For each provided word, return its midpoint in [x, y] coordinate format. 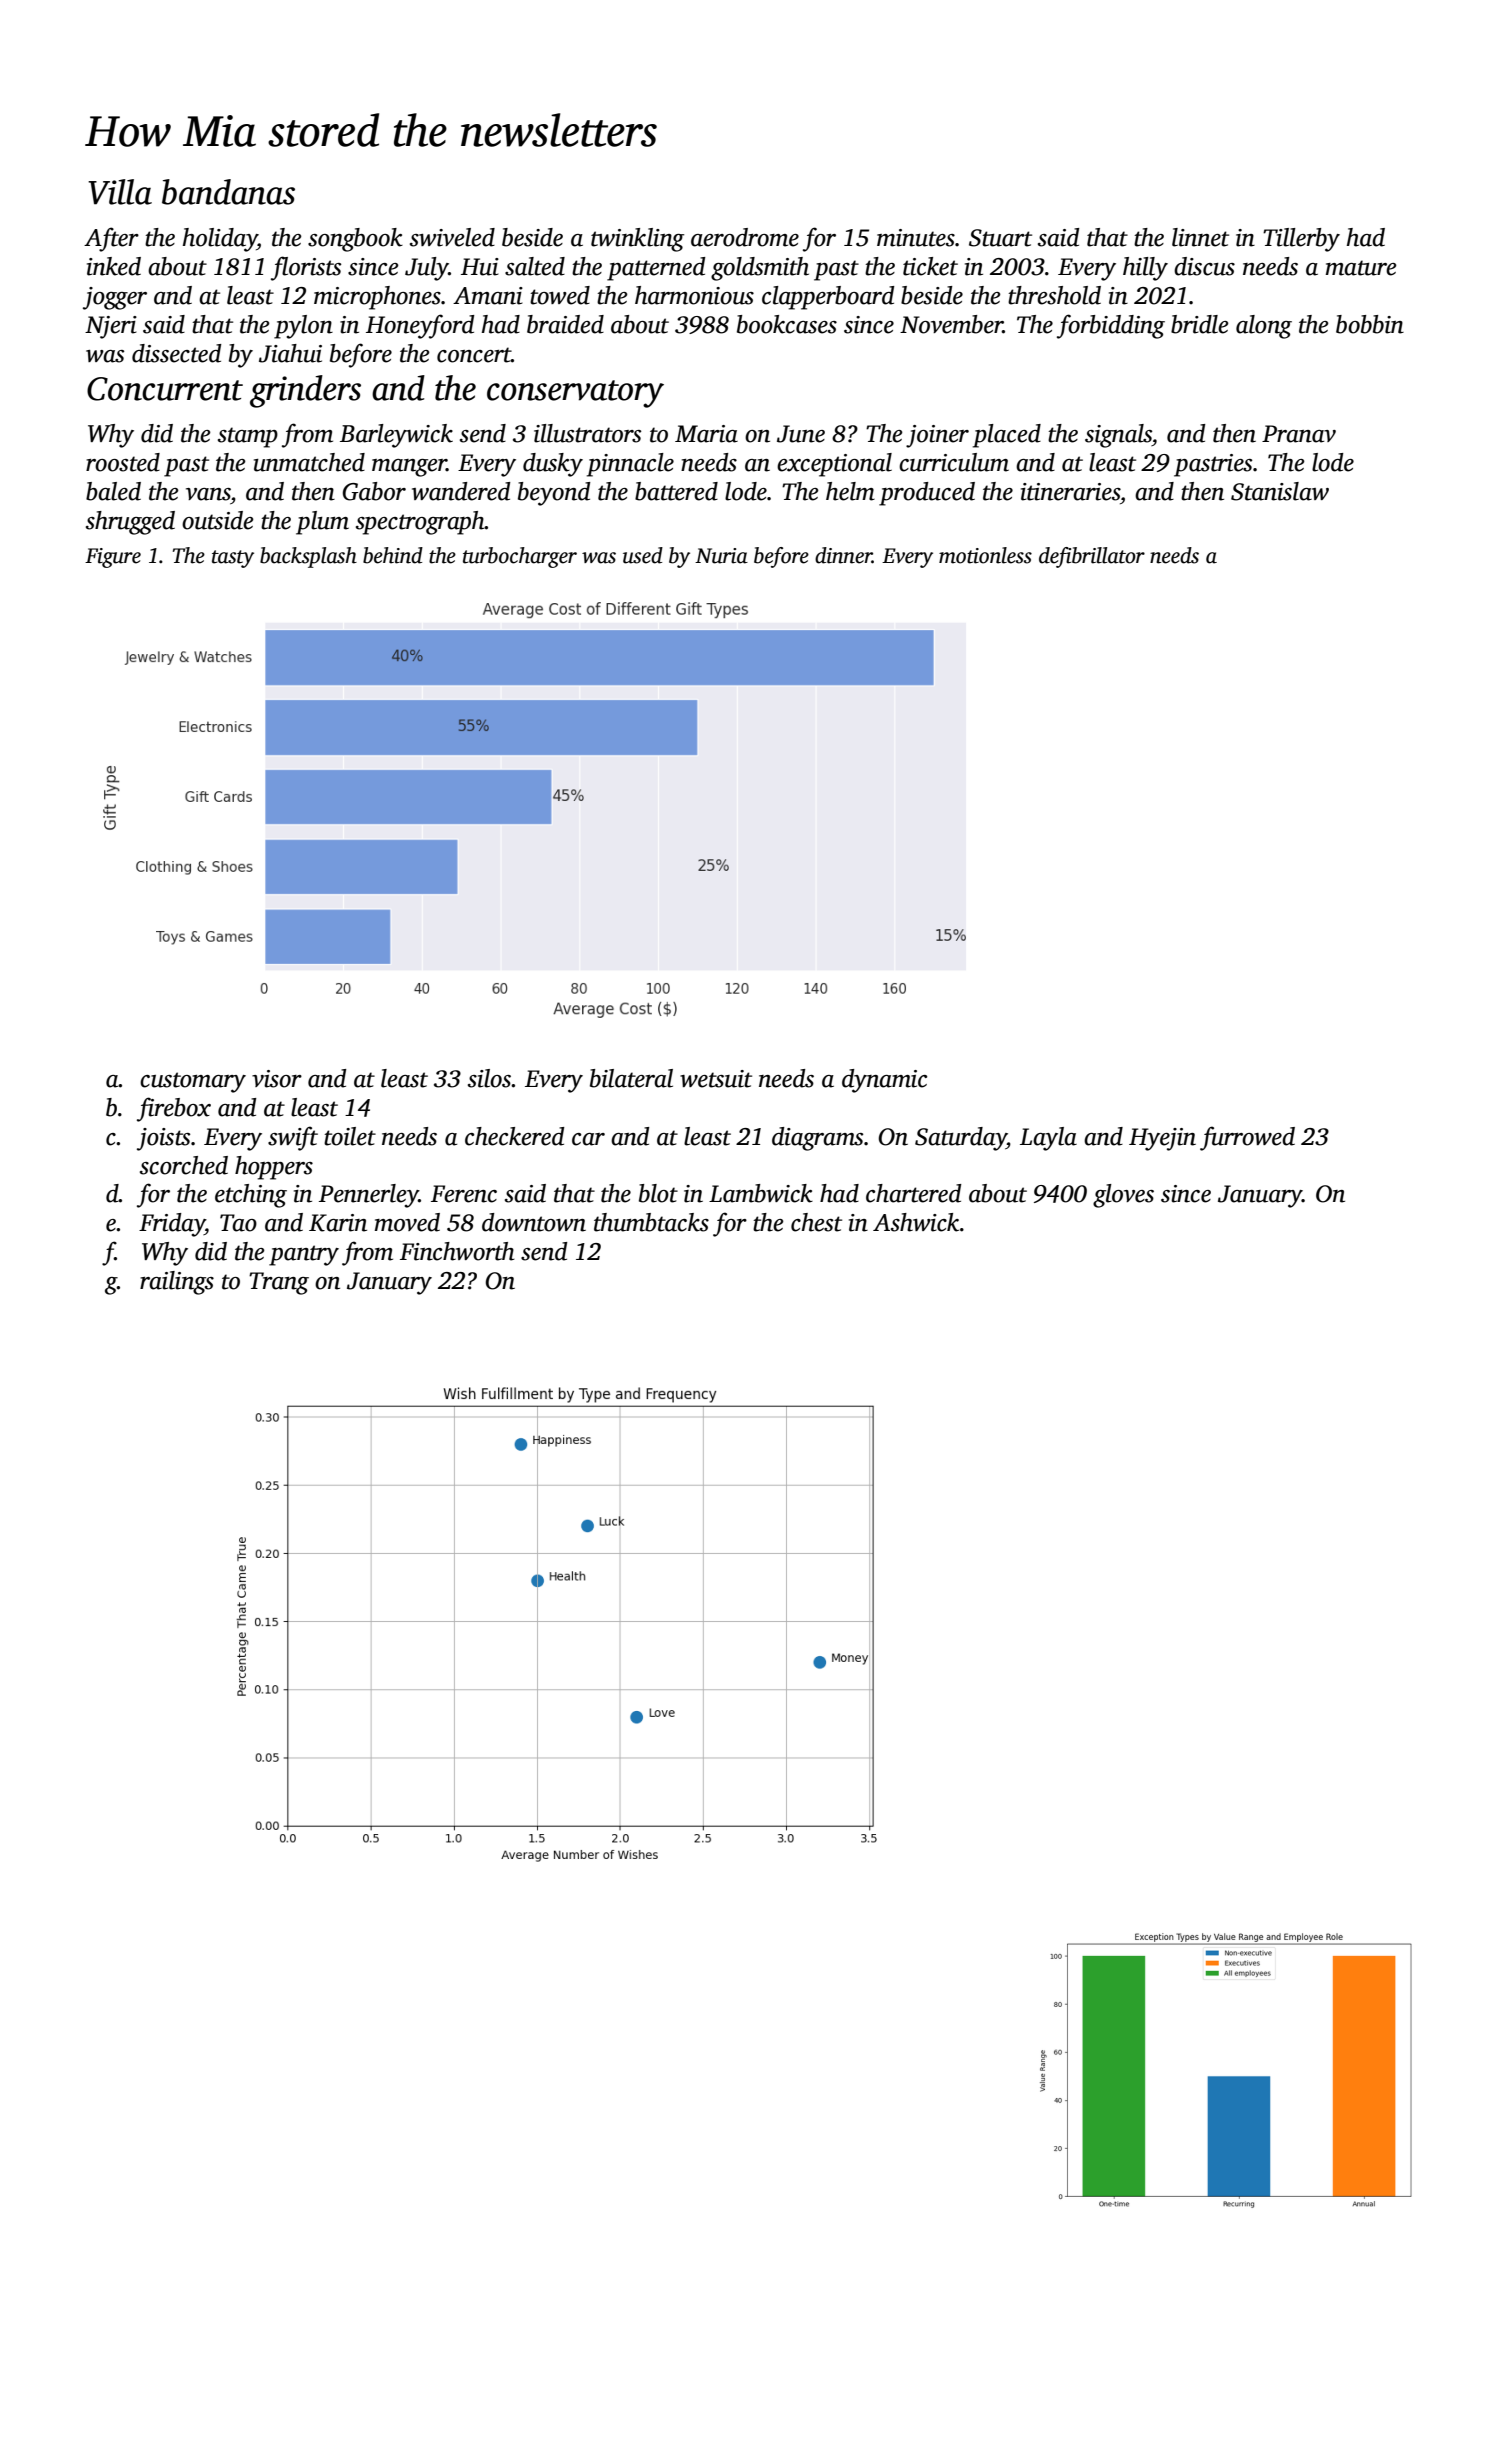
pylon [303, 327]
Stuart [1000, 238]
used [643, 555]
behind [393, 555]
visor [277, 1079]
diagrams [817, 1139]
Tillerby [1301, 240]
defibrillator [1092, 557]
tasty [233, 559]
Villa [120, 192]
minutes [916, 238]
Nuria [721, 556]
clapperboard [828, 298]
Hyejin [1162, 1139]
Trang [279, 1283]
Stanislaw [1280, 491]
